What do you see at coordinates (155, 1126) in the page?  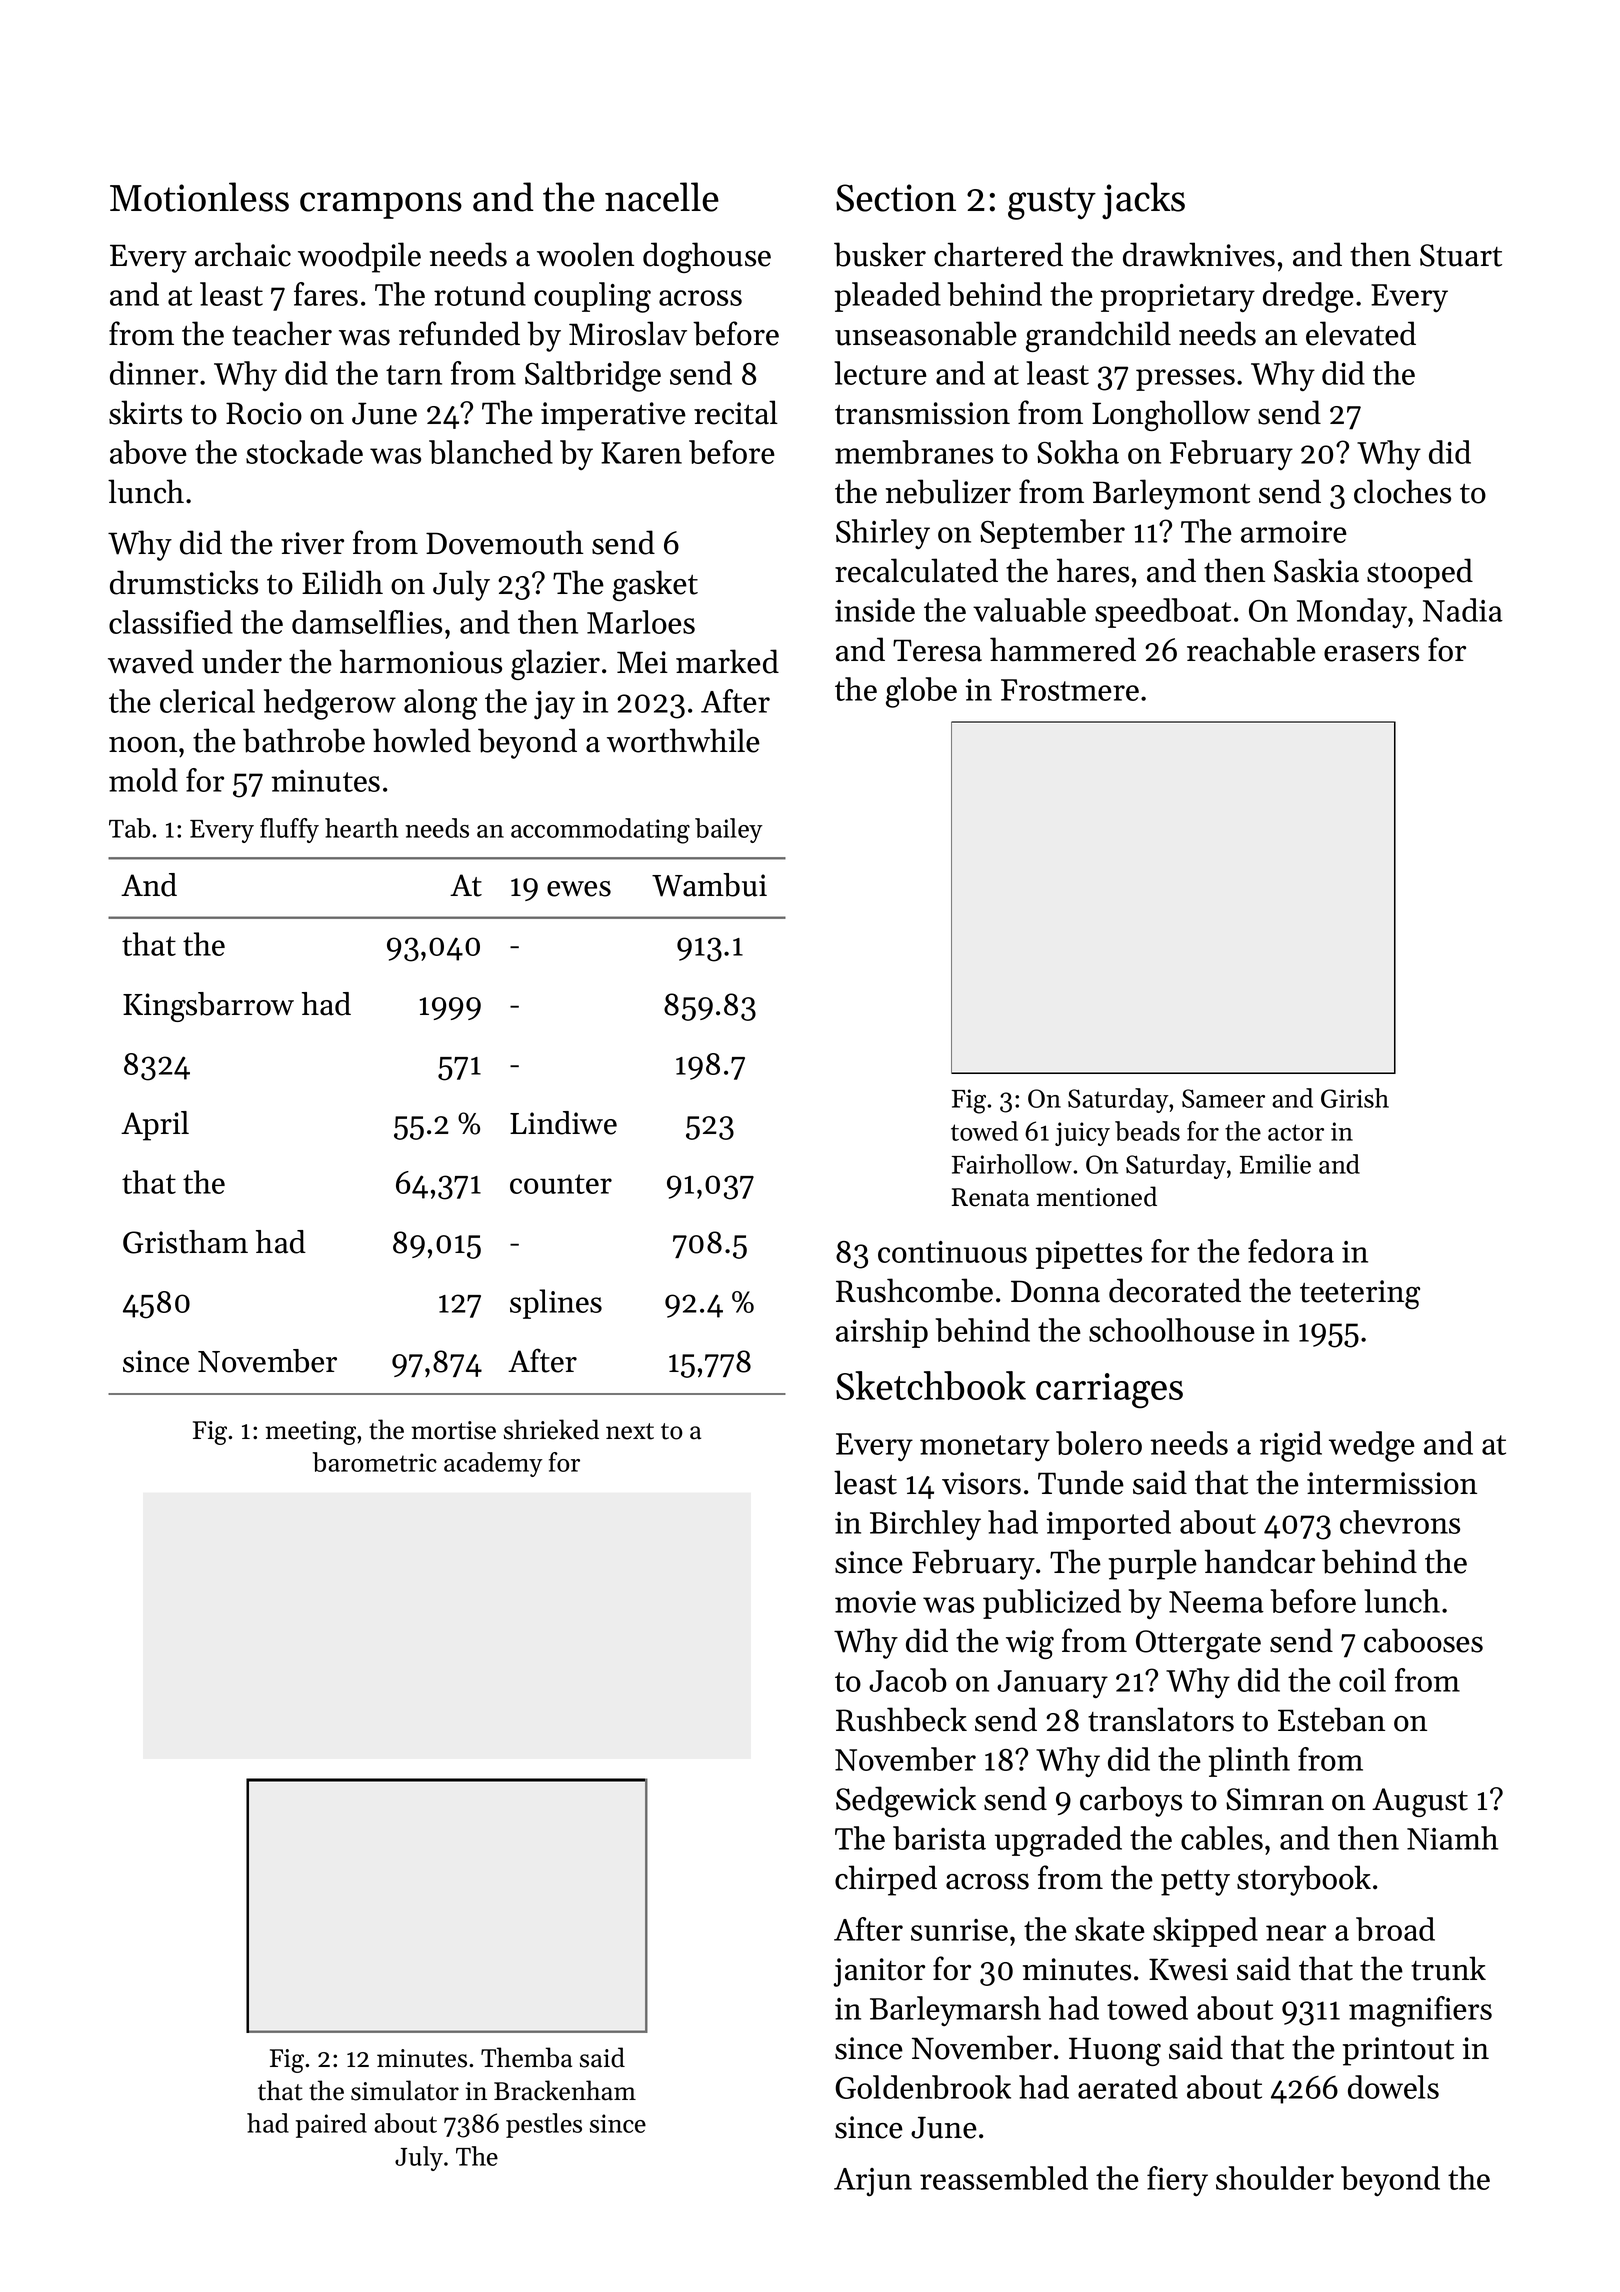 I see `April` at bounding box center [155, 1126].
